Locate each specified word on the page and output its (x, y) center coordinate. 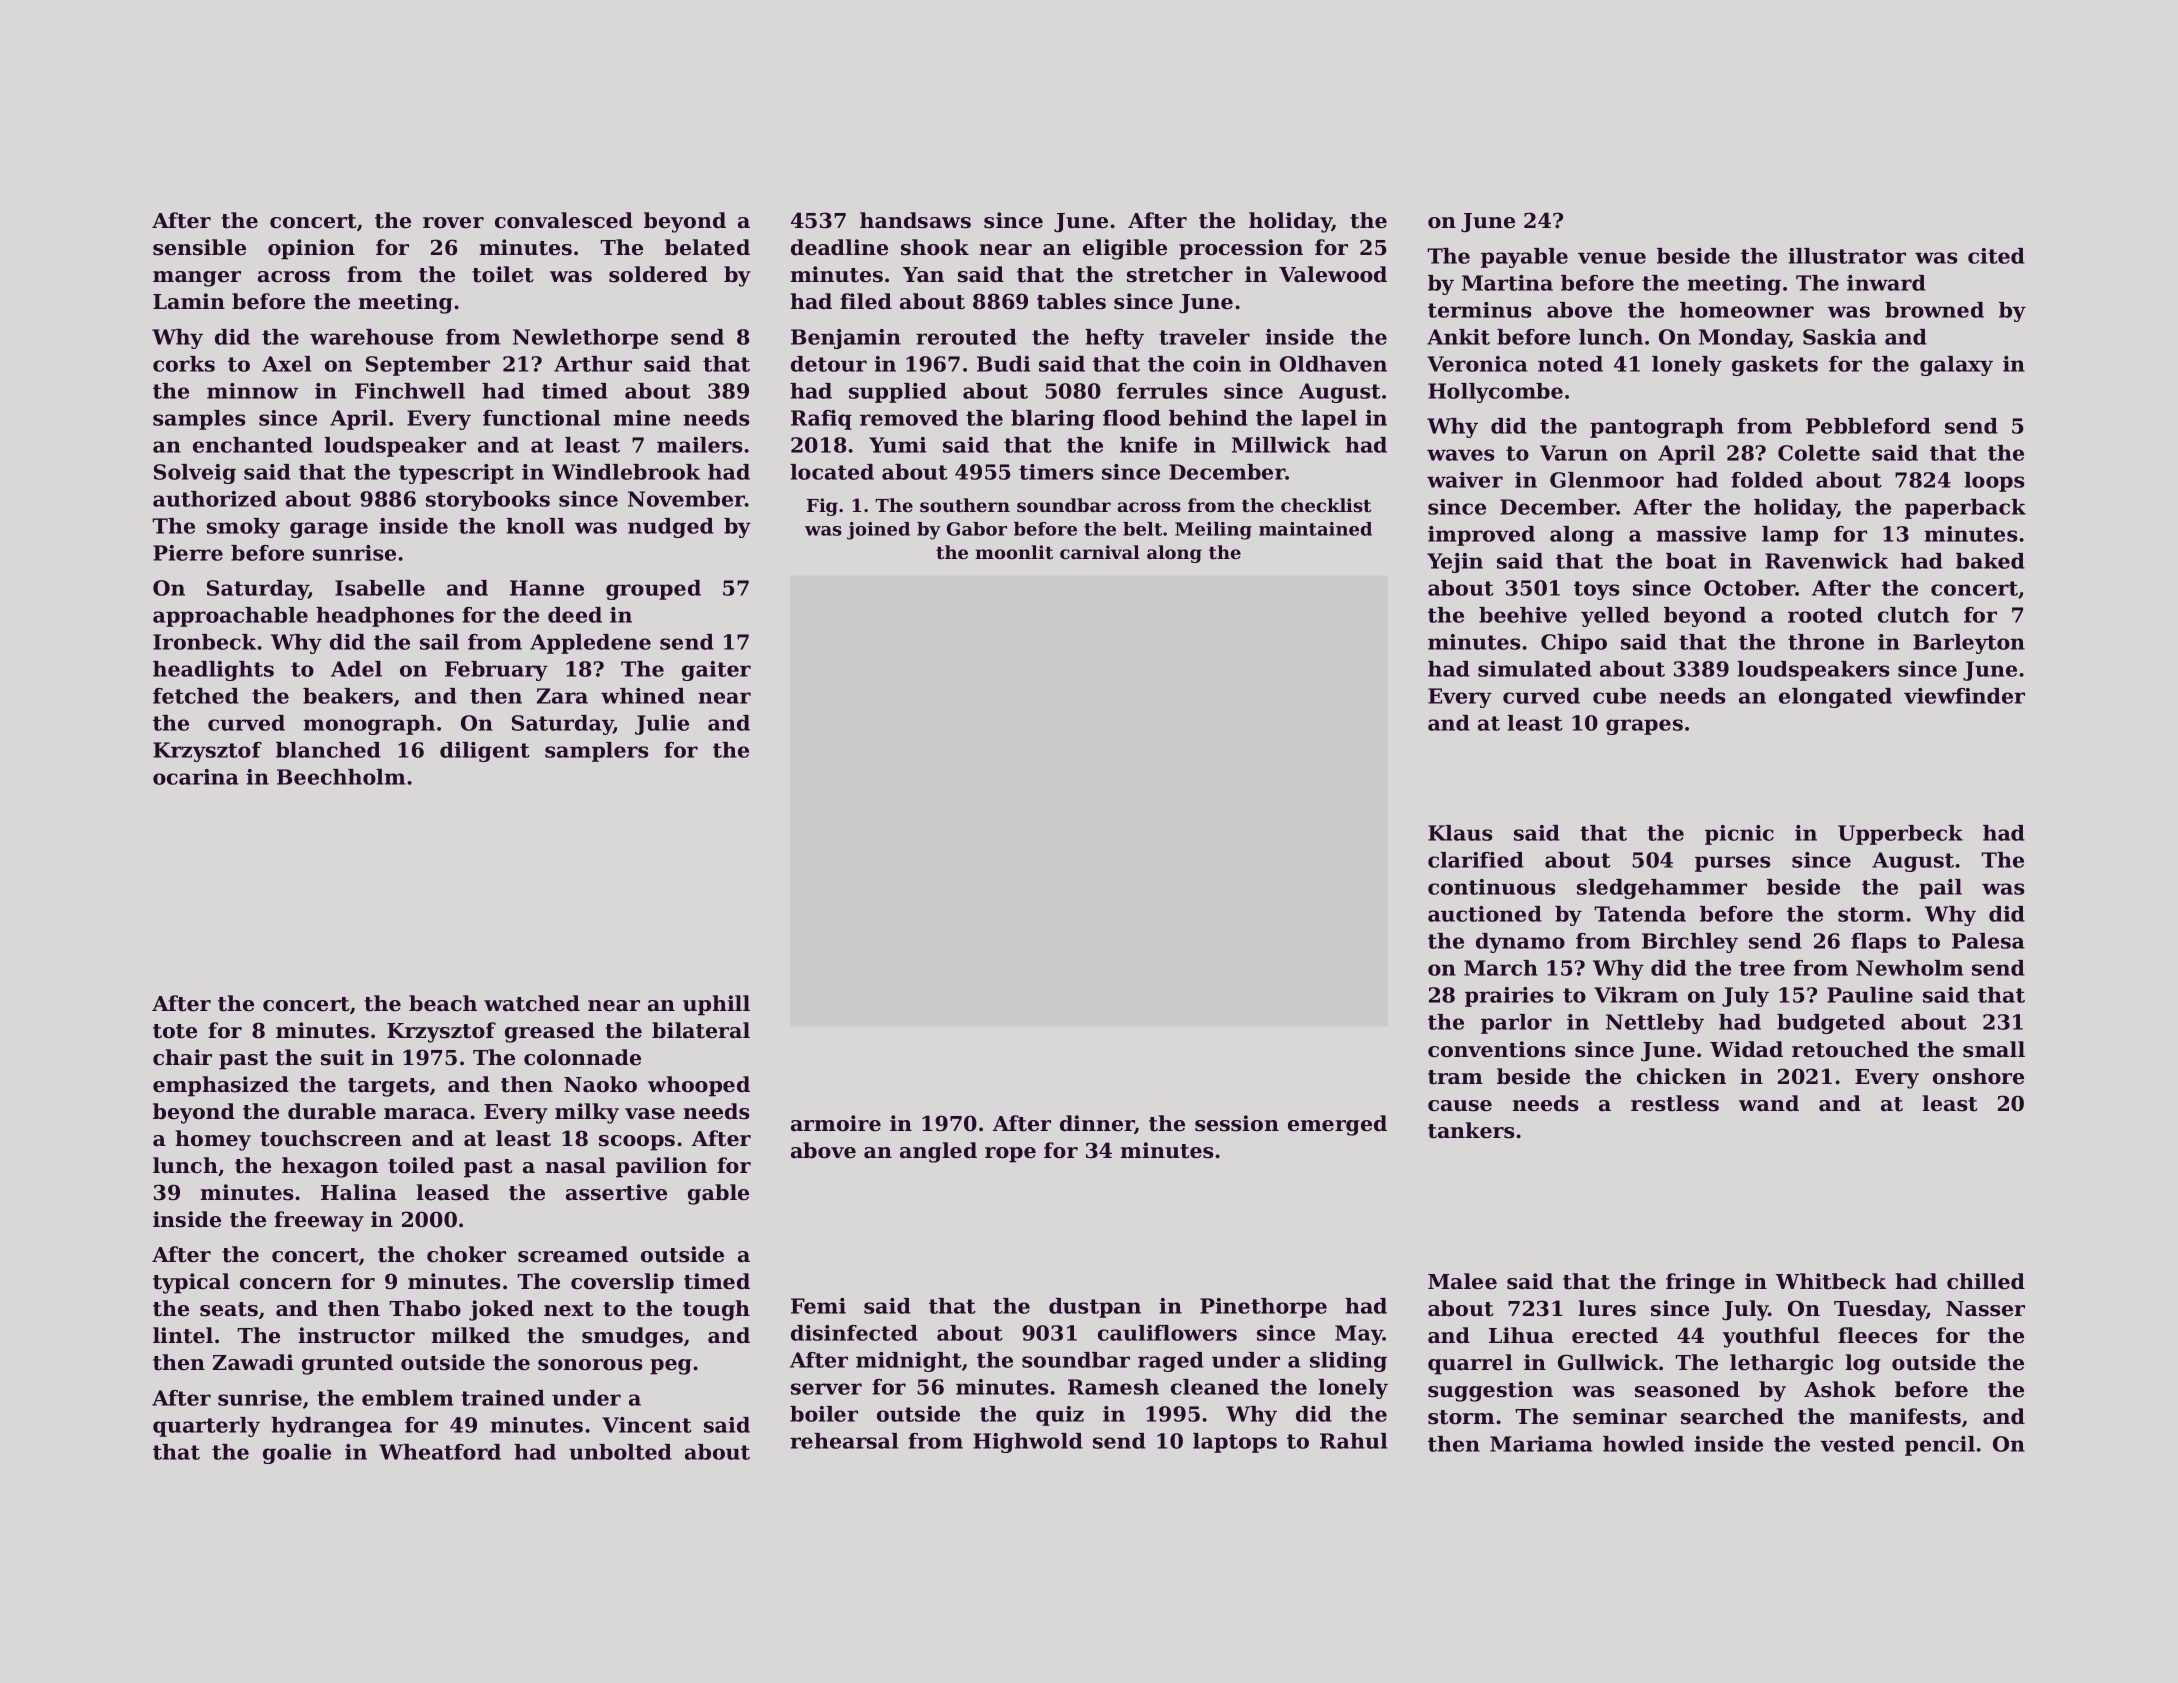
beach (443, 1003)
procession (1241, 249)
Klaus (1460, 833)
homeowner (1747, 310)
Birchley (1690, 943)
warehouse (371, 337)
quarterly (206, 1427)
